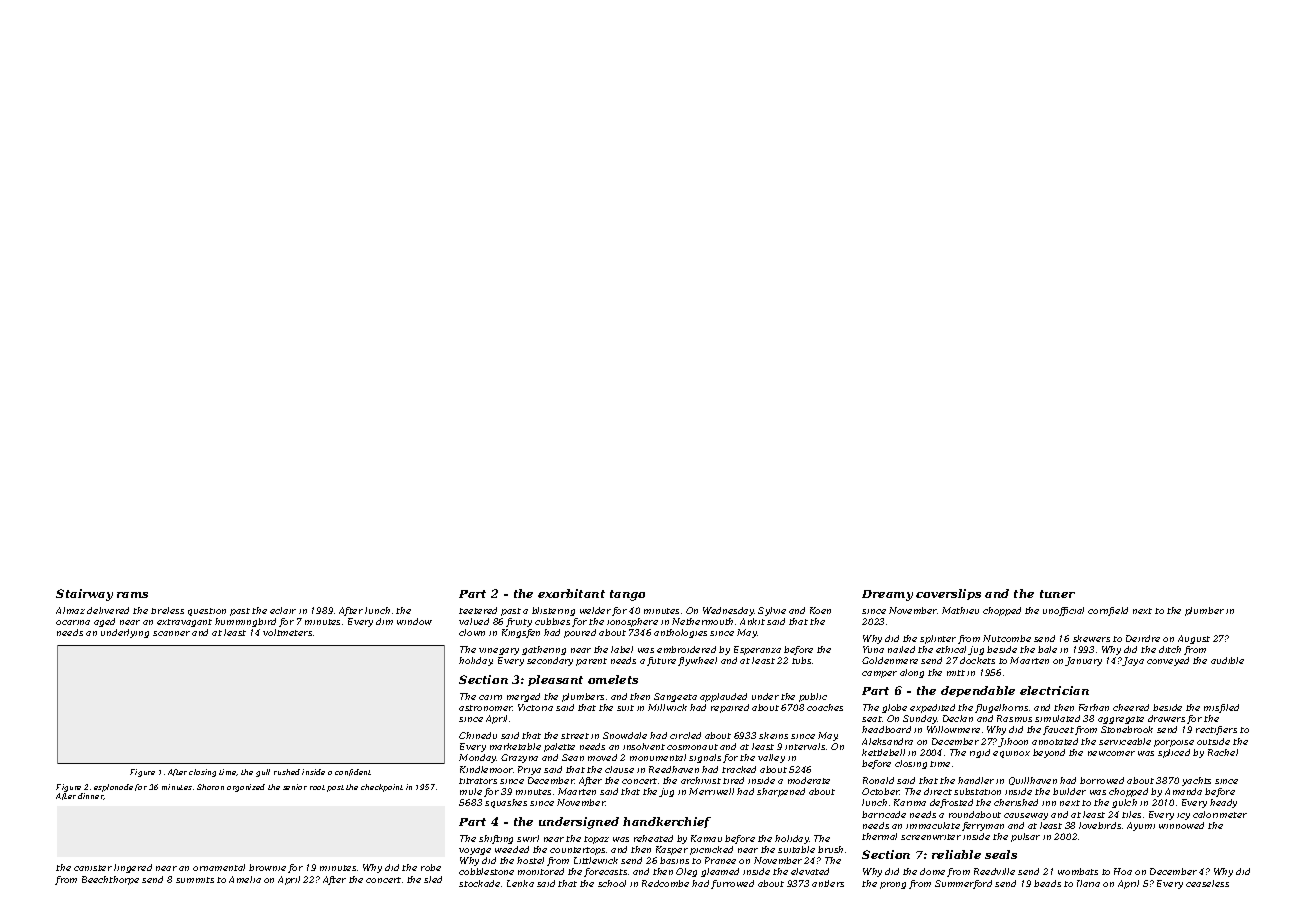  What do you see at coordinates (171, 633) in the screenshot?
I see `scanner` at bounding box center [171, 633].
